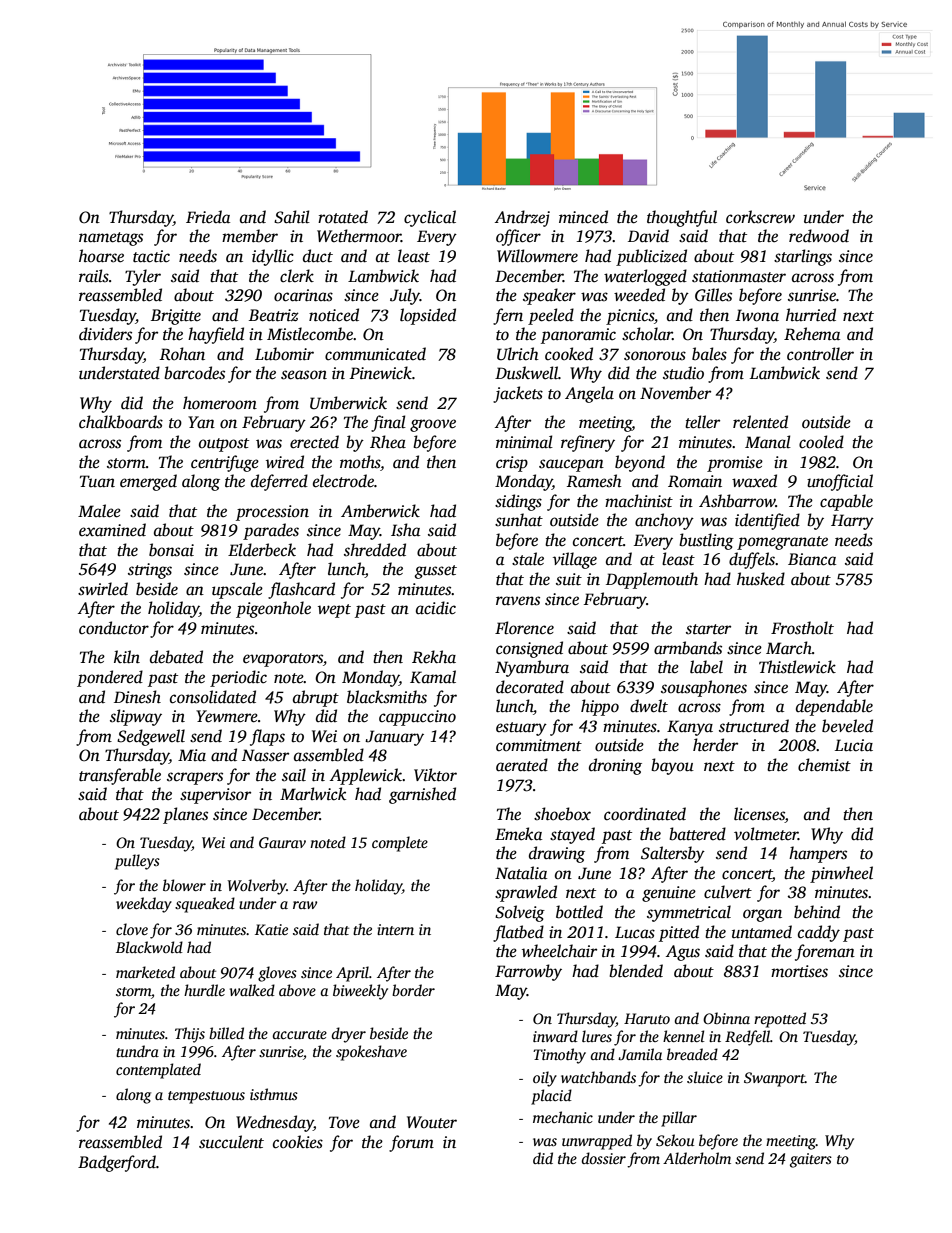 This screenshot has height=1233, width=952. I want to click on Katie, so click(271, 929).
